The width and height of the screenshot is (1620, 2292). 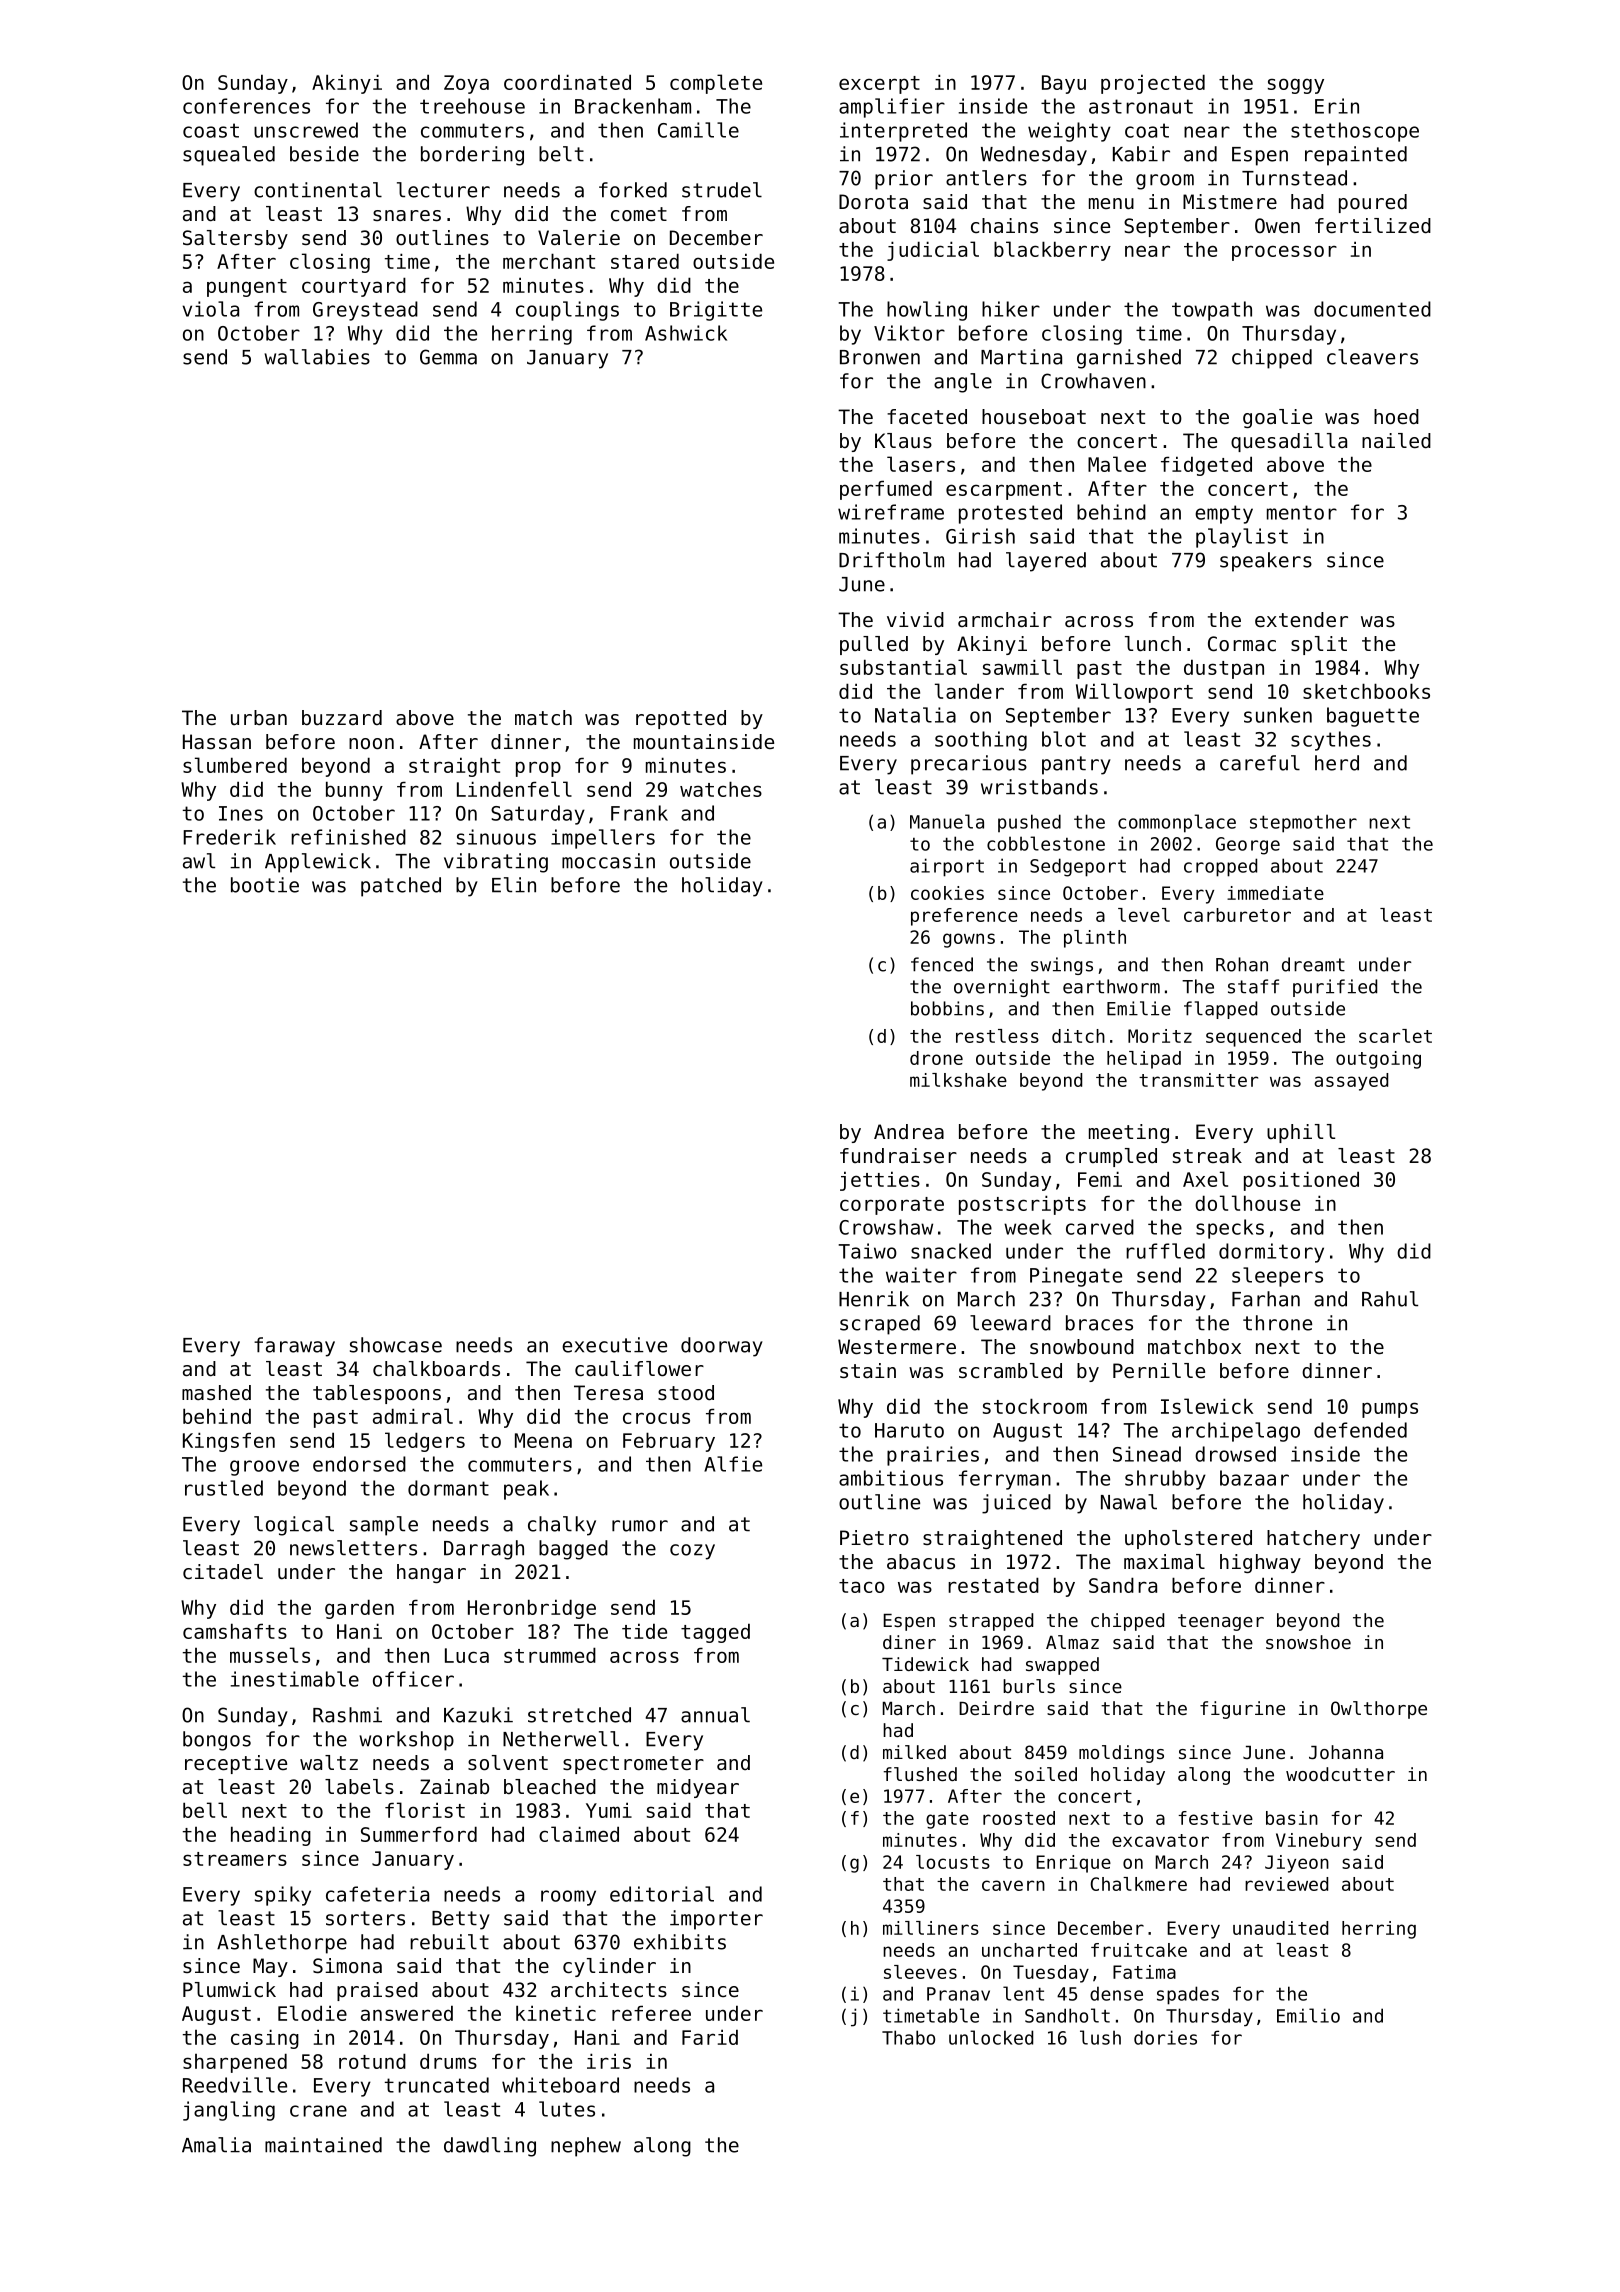 I want to click on Natalia, so click(x=915, y=715).
